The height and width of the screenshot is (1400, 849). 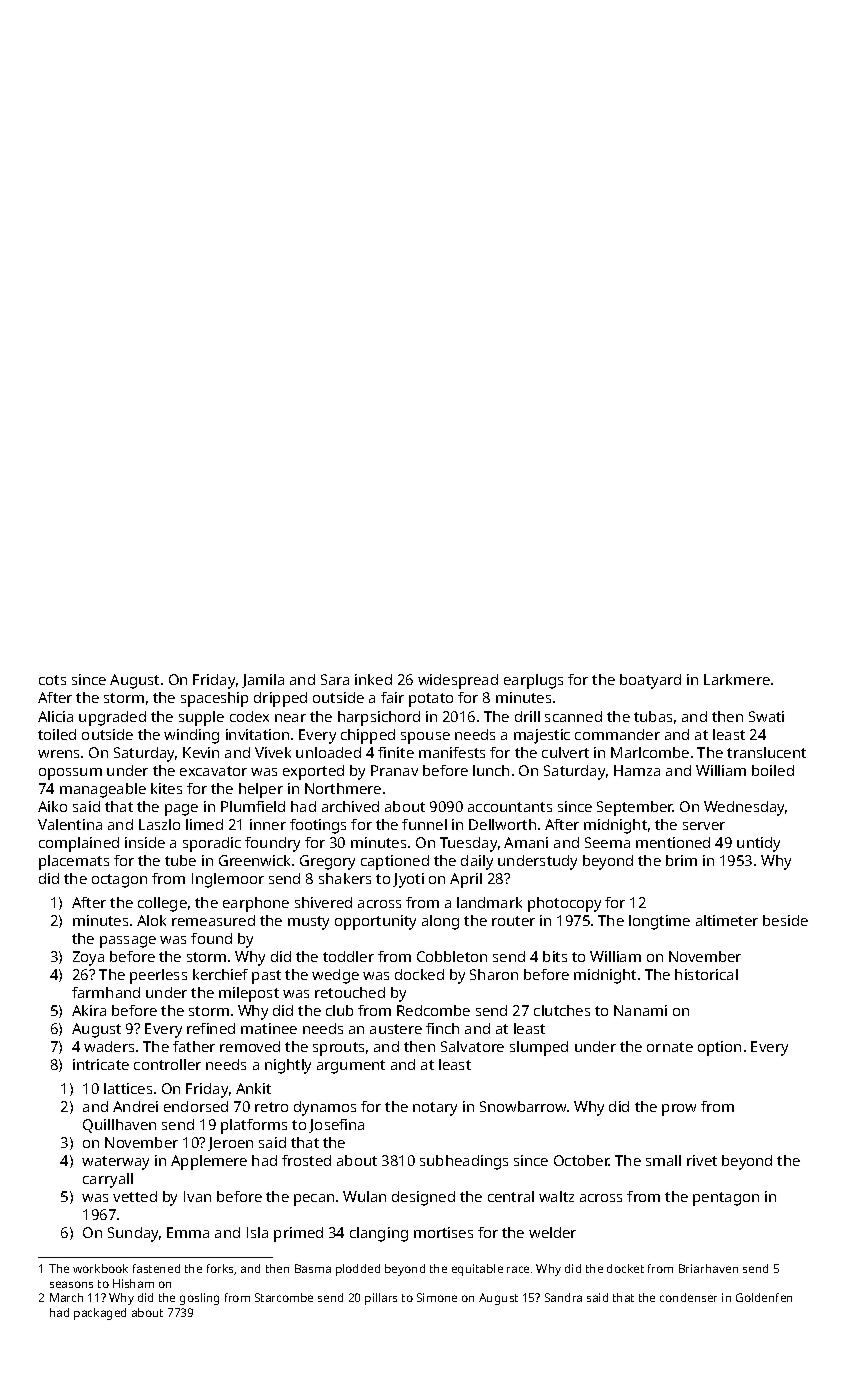 What do you see at coordinates (435, 1109) in the screenshot?
I see `notary` at bounding box center [435, 1109].
